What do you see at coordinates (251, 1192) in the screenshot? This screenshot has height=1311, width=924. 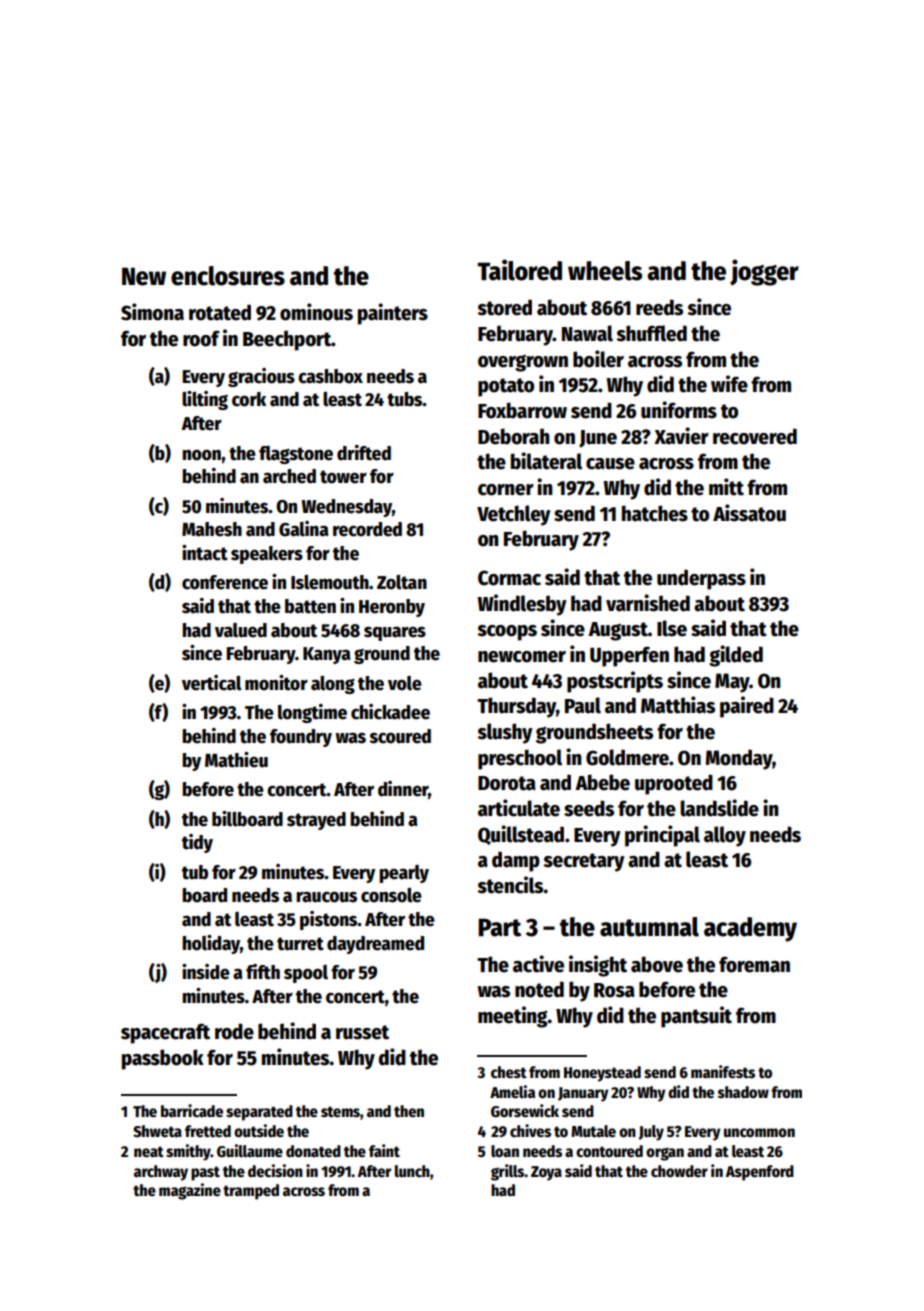 I see `tramped` at bounding box center [251, 1192].
